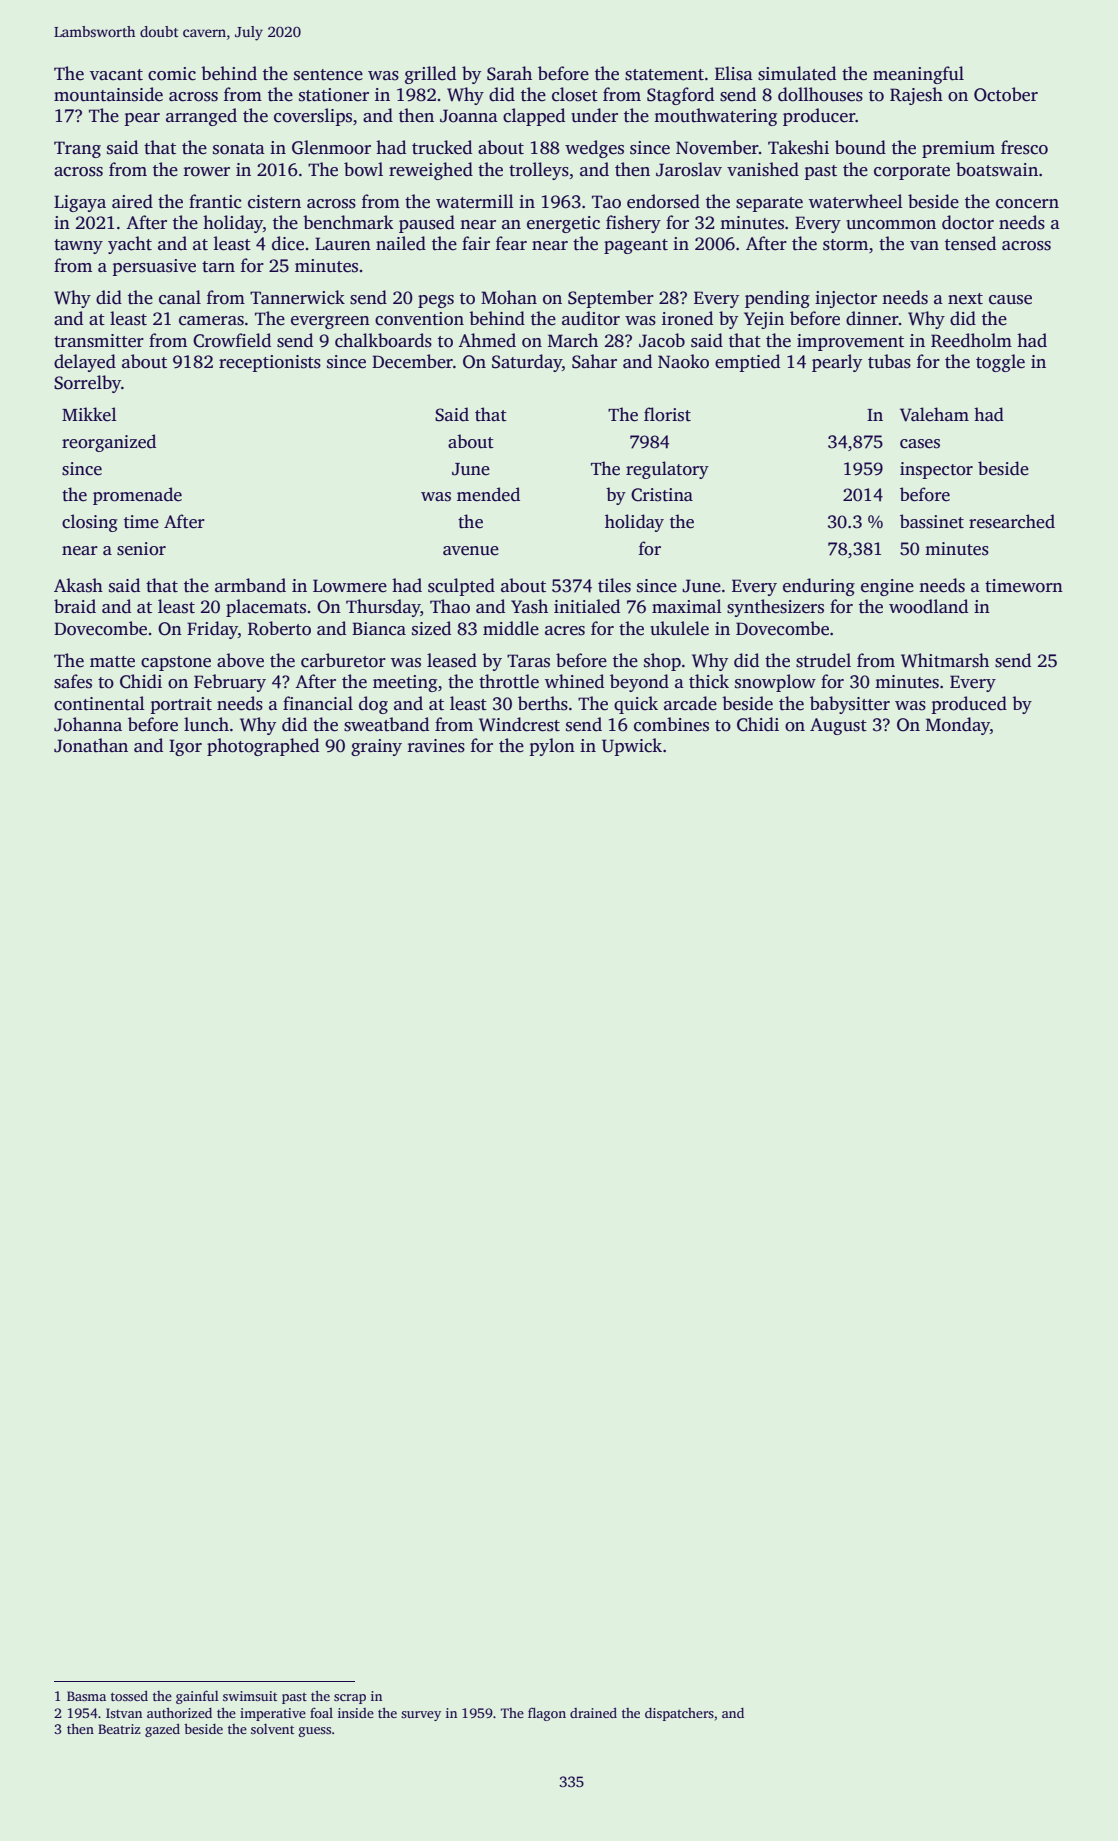 Image resolution: width=1118 pixels, height=1841 pixels. Describe the element at coordinates (838, 726) in the screenshot. I see `August` at that location.
